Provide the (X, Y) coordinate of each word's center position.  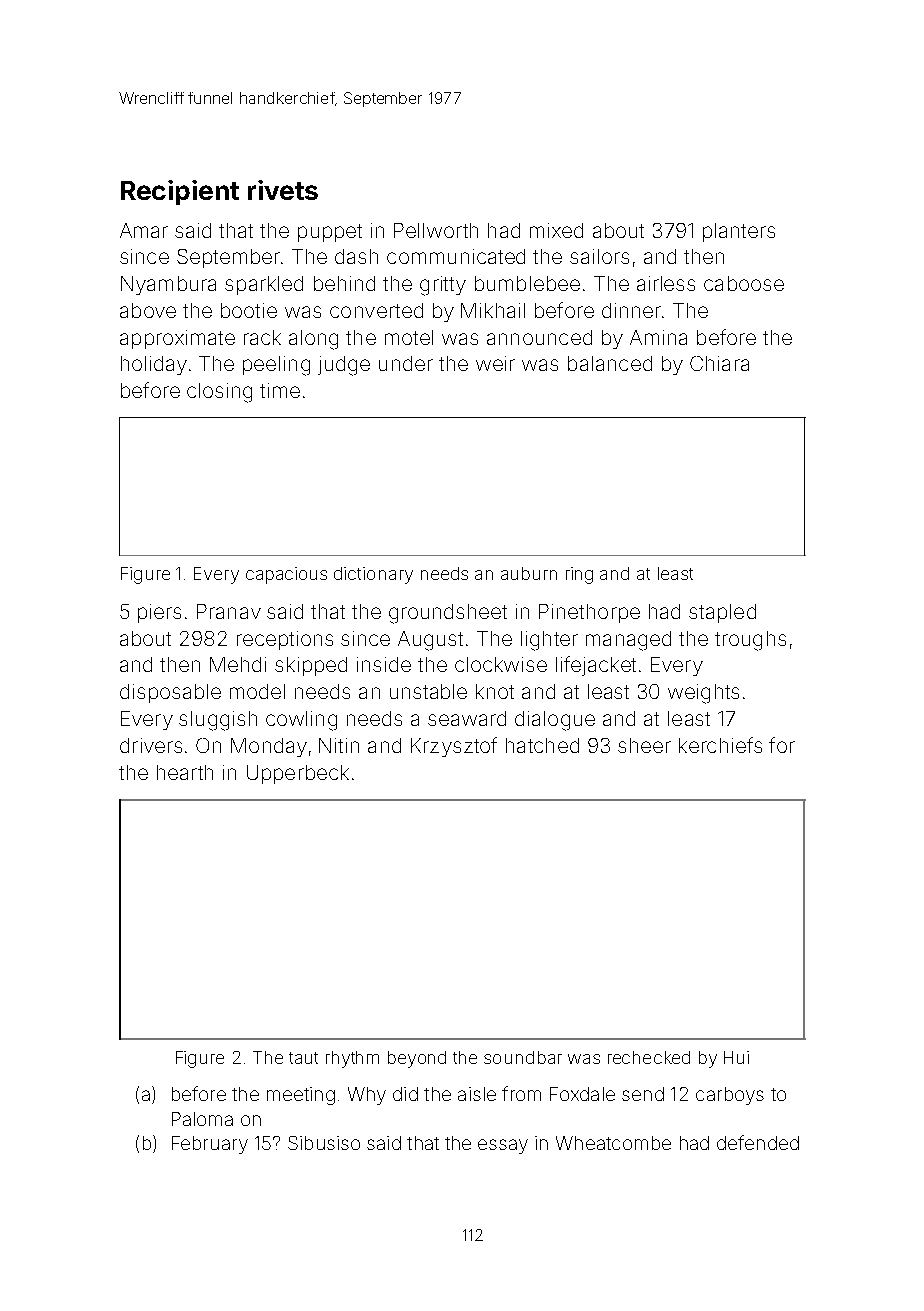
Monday (269, 747)
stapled (722, 613)
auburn (529, 573)
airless (666, 283)
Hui (736, 1057)
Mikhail (493, 310)
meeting (301, 1096)
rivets (283, 190)
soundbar (523, 1057)
